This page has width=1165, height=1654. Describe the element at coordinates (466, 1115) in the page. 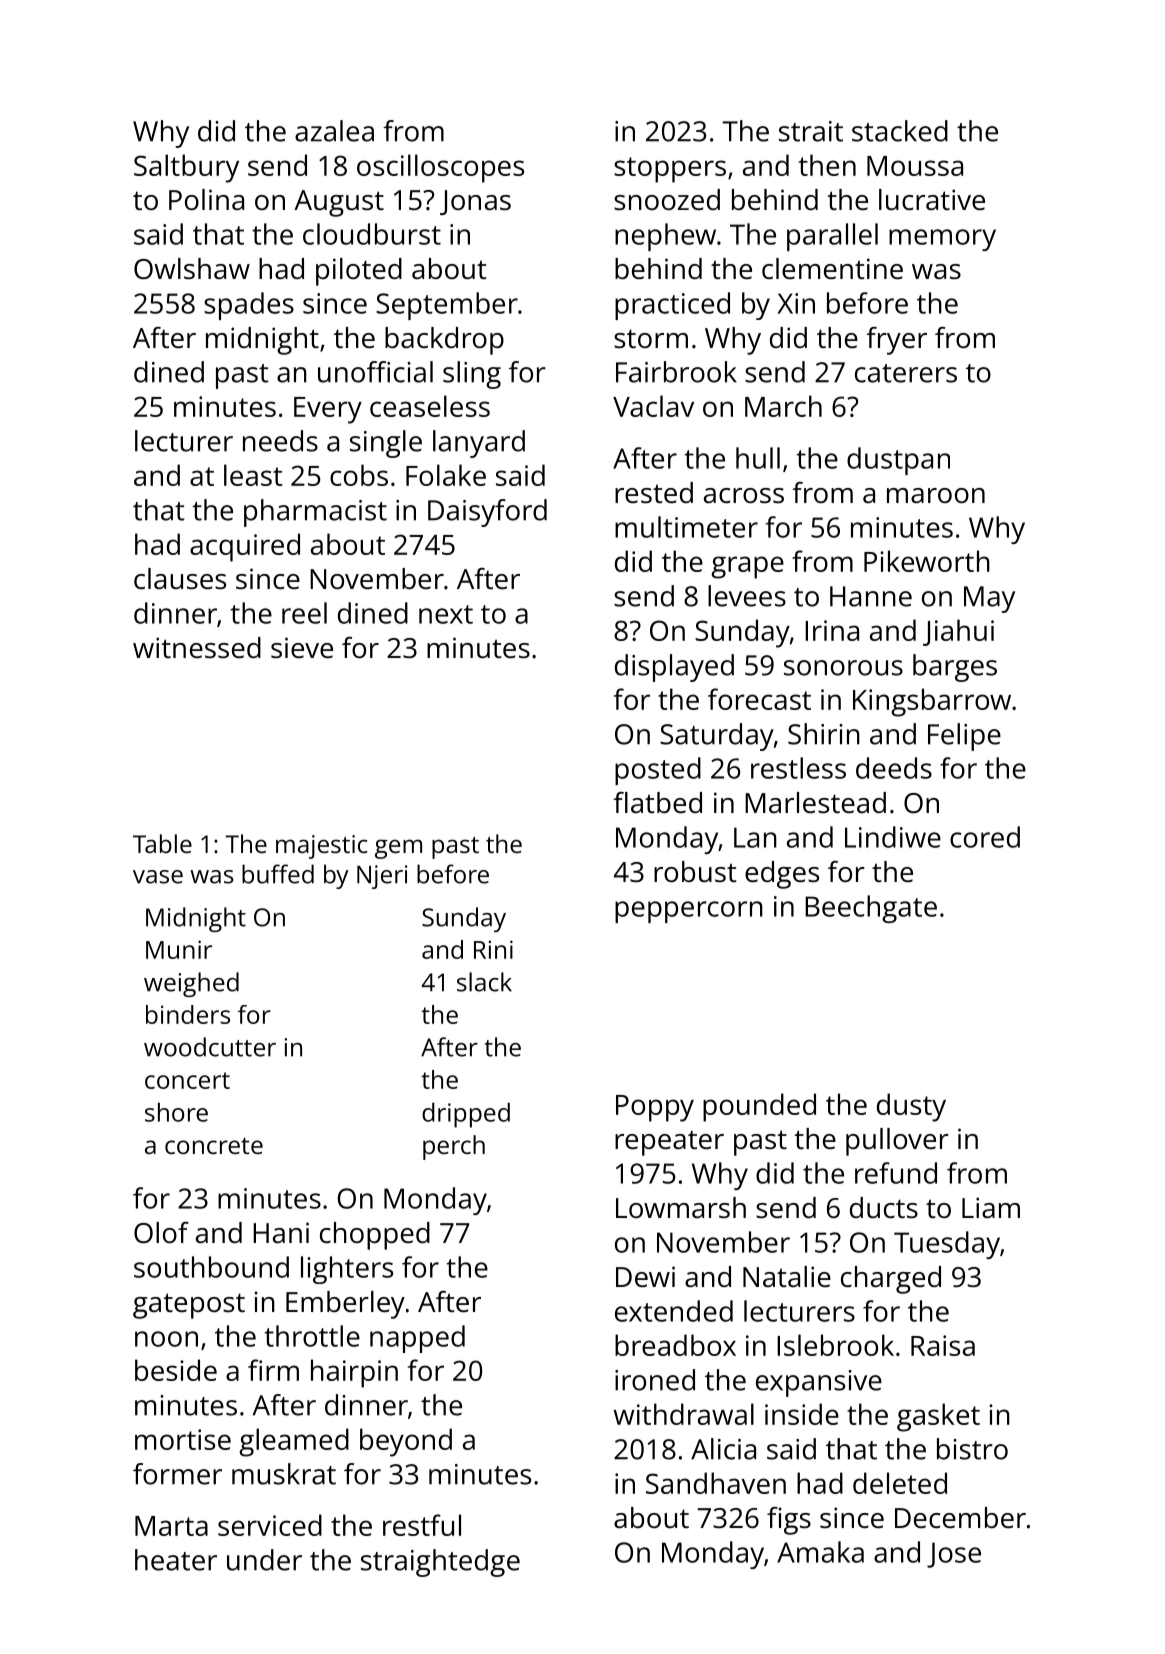

I see `dripped` at that location.
